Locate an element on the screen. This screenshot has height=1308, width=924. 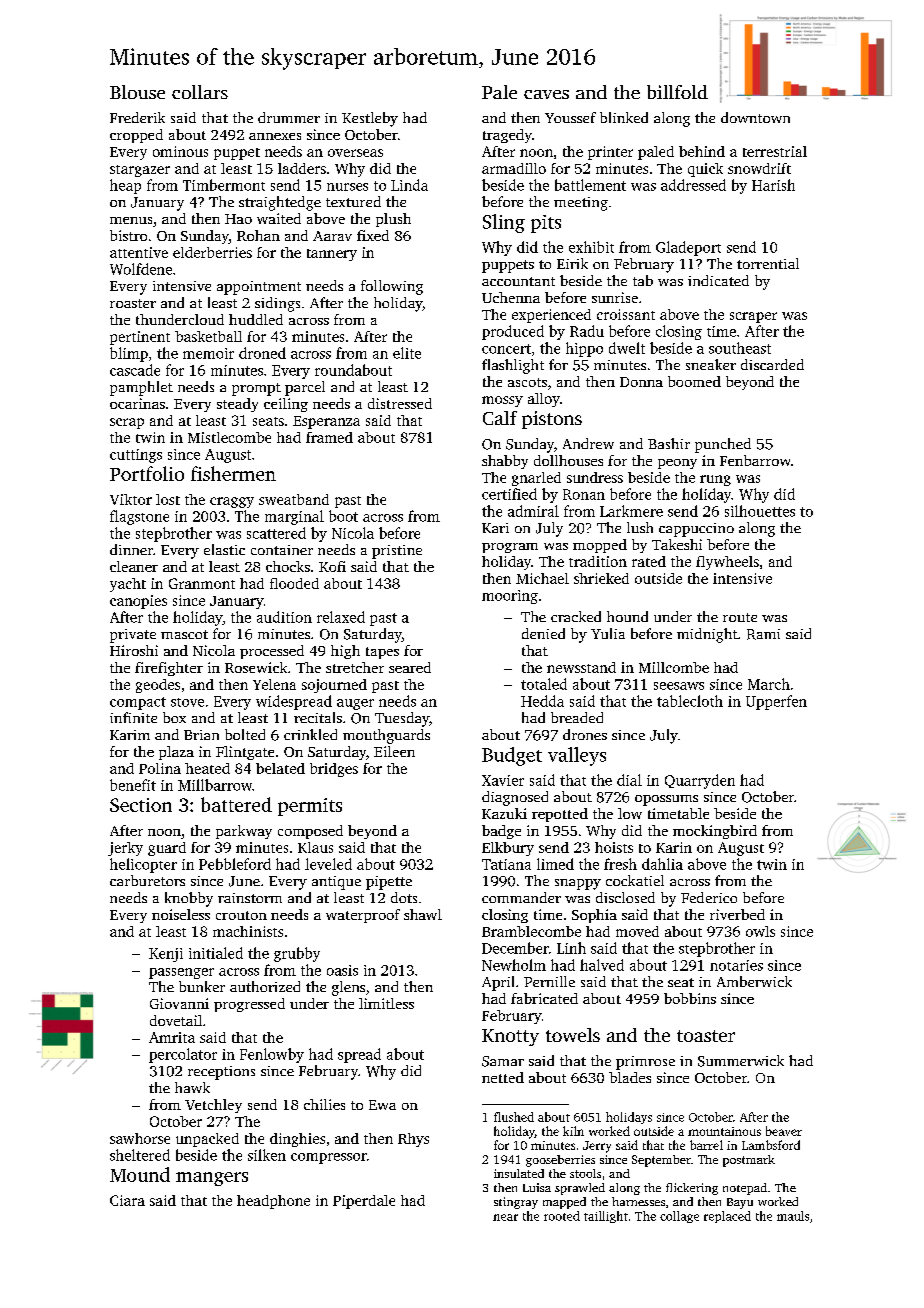
Kestleby is located at coordinates (370, 119).
